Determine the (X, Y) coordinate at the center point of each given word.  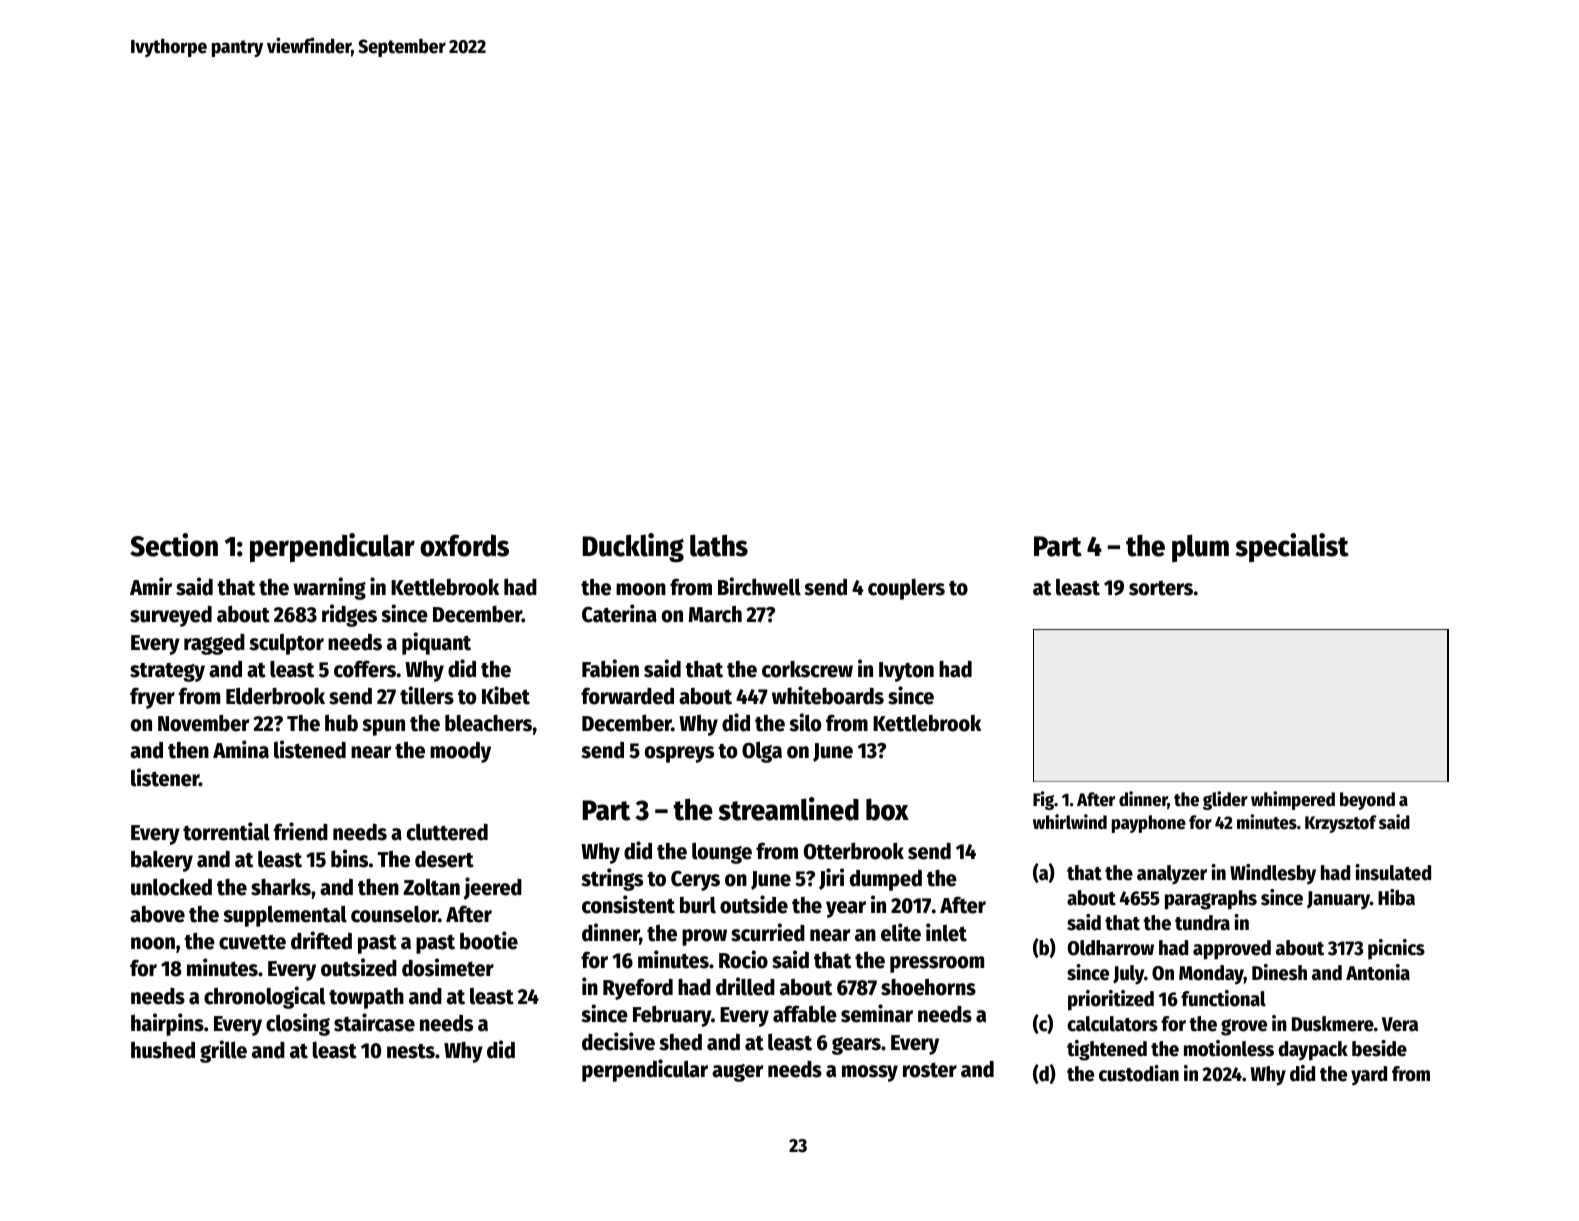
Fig (1043, 800)
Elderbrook (275, 696)
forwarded (627, 696)
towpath (366, 998)
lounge (722, 853)
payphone (1149, 824)
